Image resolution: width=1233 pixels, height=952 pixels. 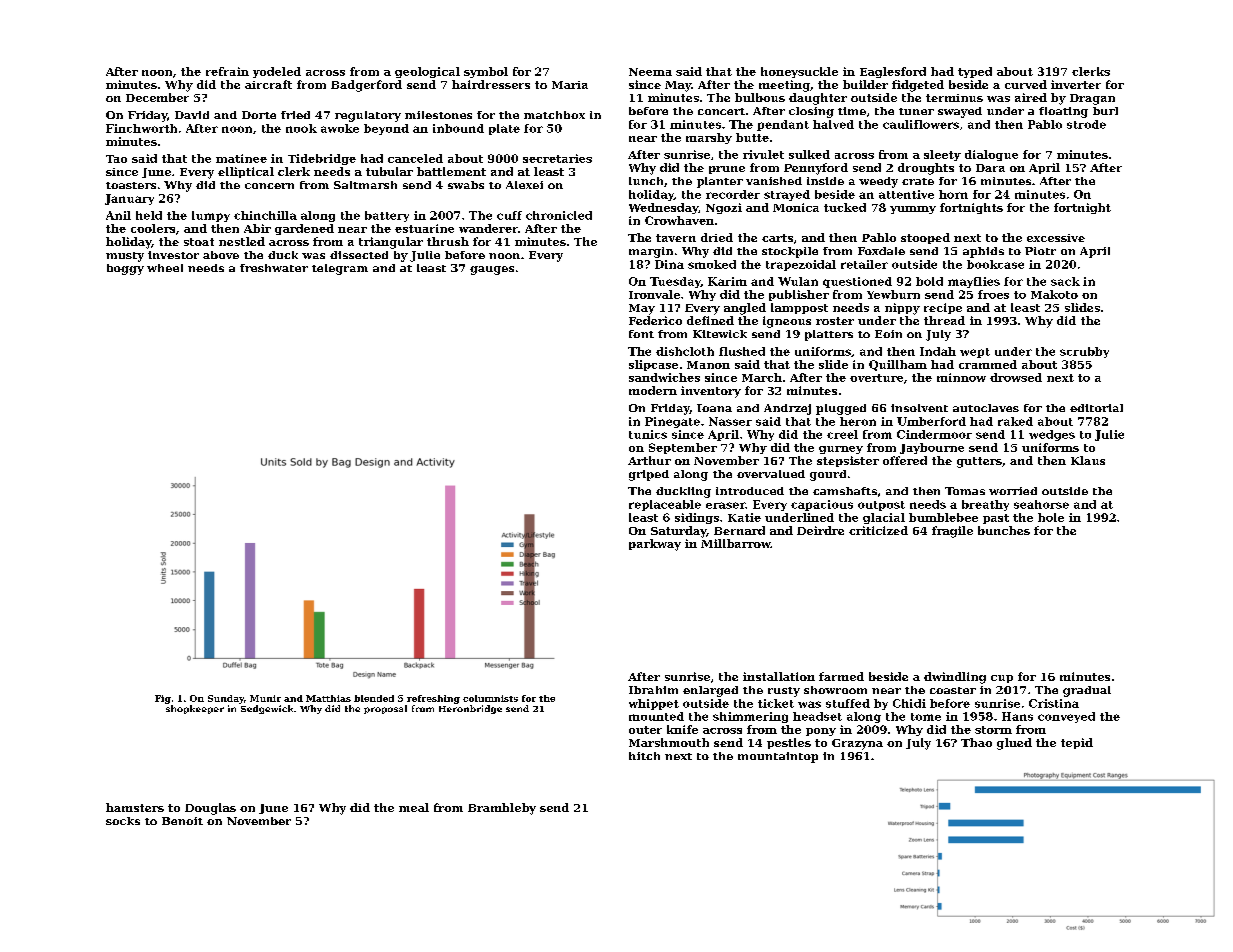 I want to click on refrain, so click(x=227, y=71).
